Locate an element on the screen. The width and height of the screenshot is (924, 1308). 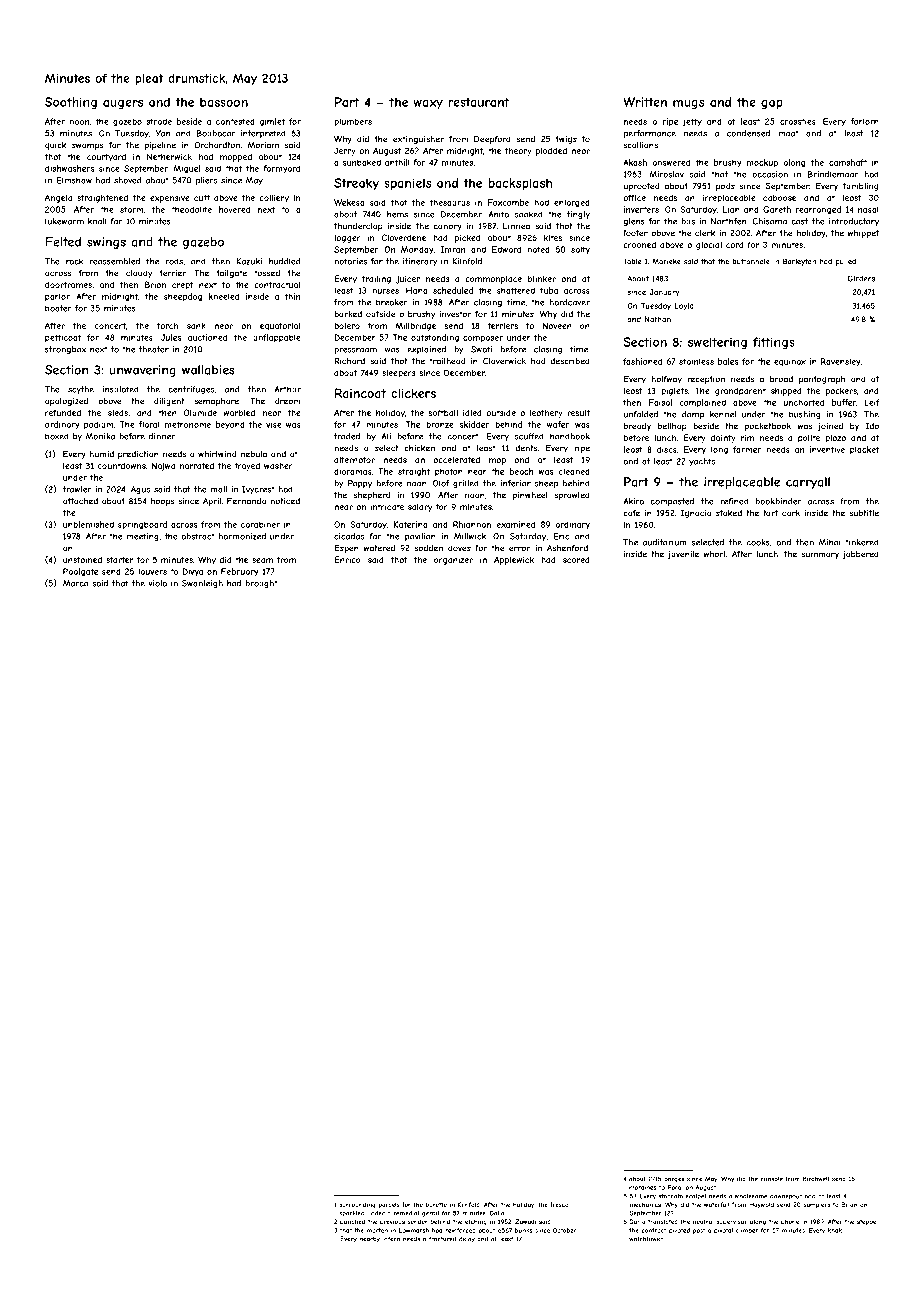
jabbered is located at coordinates (860, 555).
